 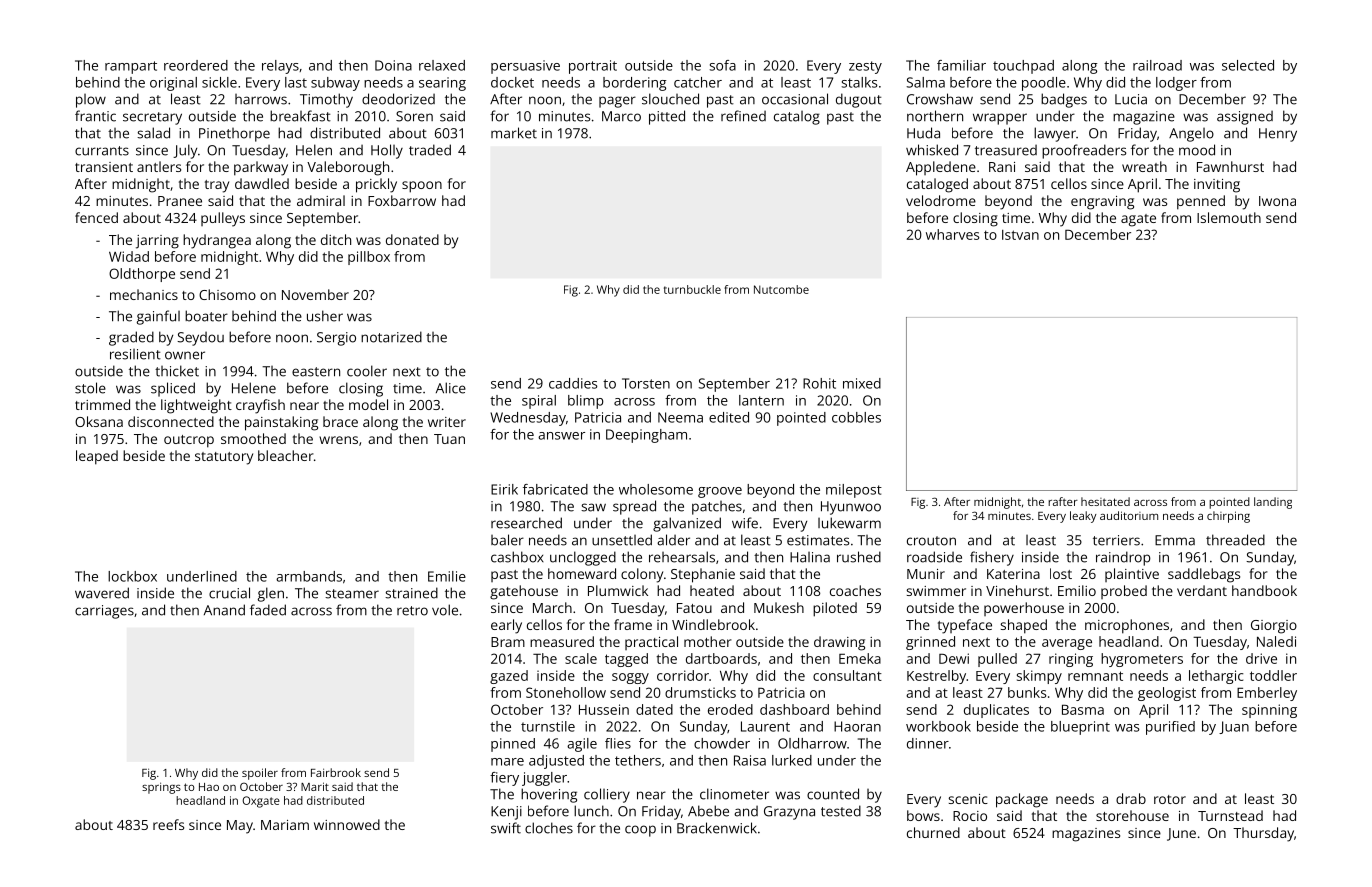 I want to click on patches, so click(x=717, y=508).
